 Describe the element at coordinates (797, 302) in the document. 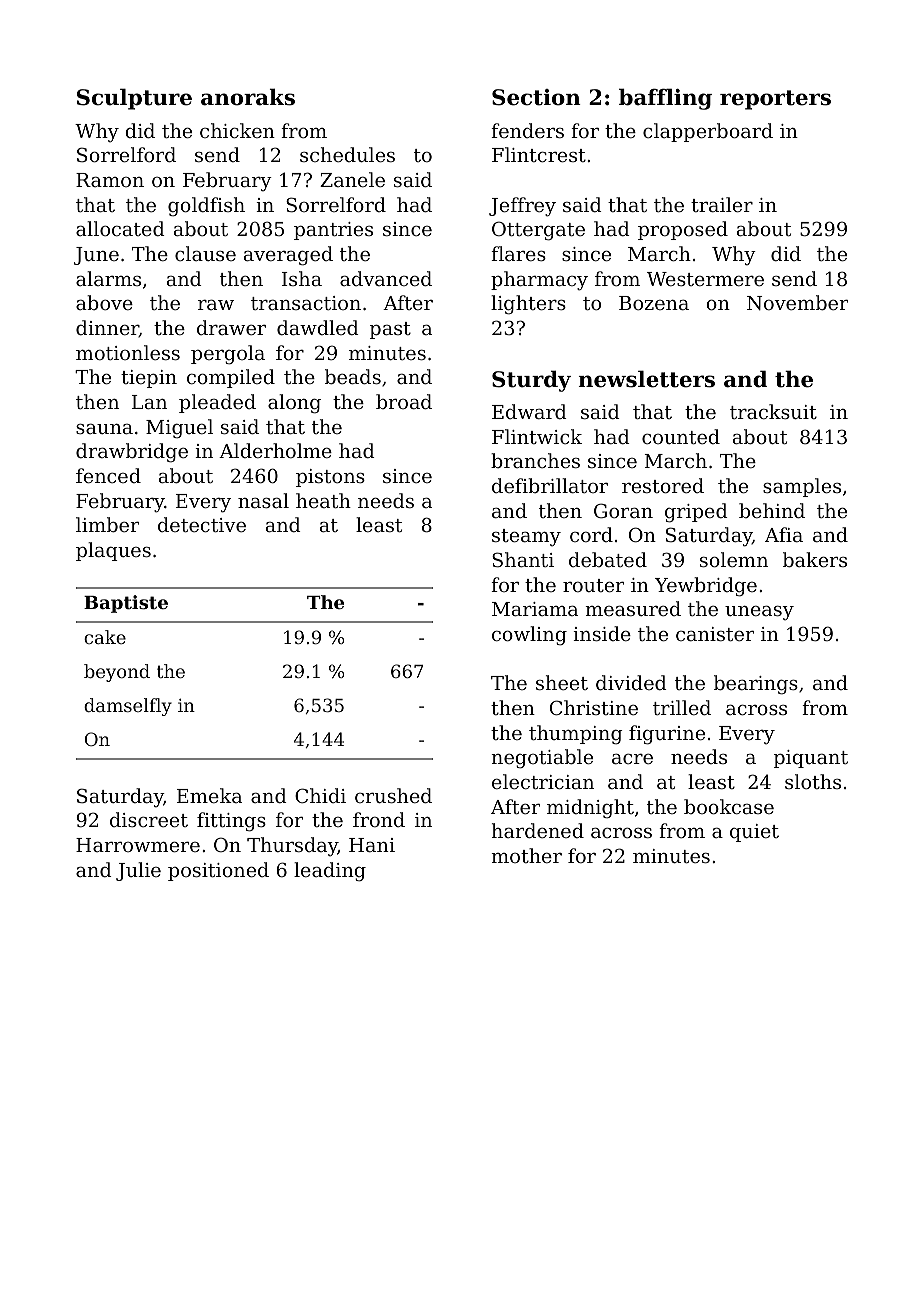

I see `November` at that location.
